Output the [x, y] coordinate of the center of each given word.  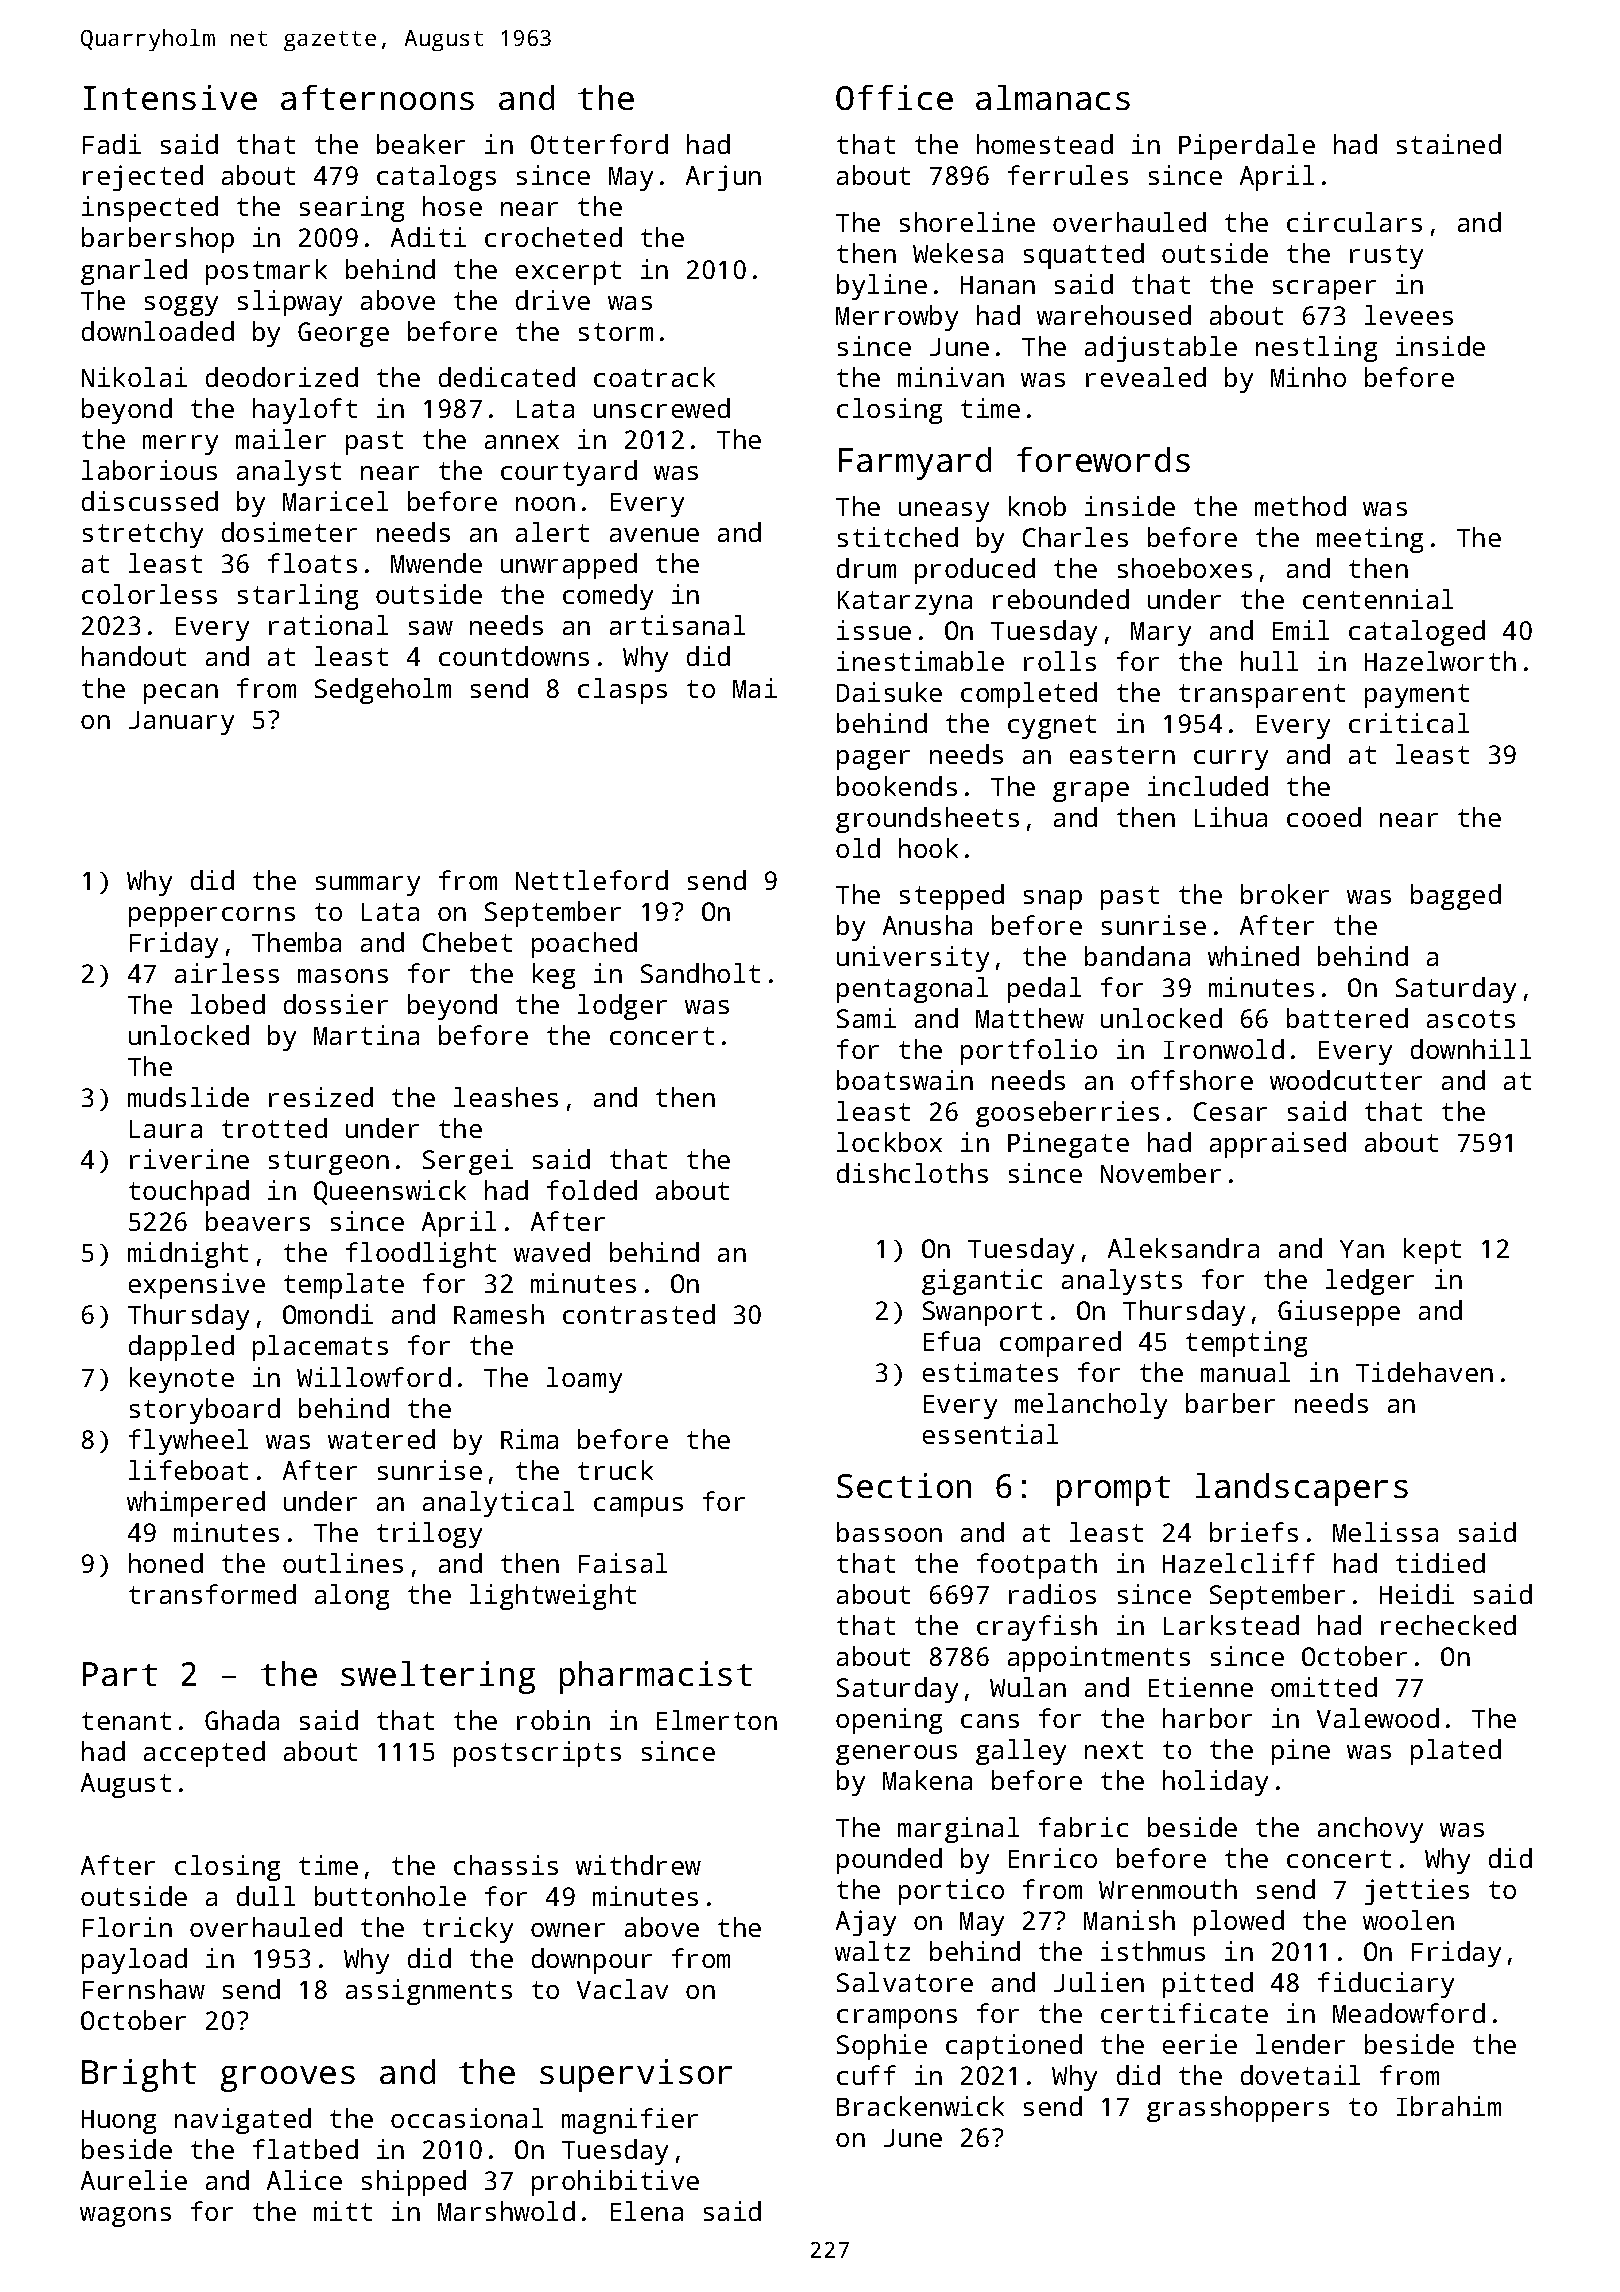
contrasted [639, 1314]
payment [1417, 696]
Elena [647, 2211]
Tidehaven [1424, 1372]
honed [166, 1563]
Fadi [112, 144]
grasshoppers [1238, 2109]
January [181, 723]
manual [1245, 1372]
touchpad [189, 1193]
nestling [1316, 349]
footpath [1037, 1566]
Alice [304, 2180]
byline [882, 287]
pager [873, 760]
